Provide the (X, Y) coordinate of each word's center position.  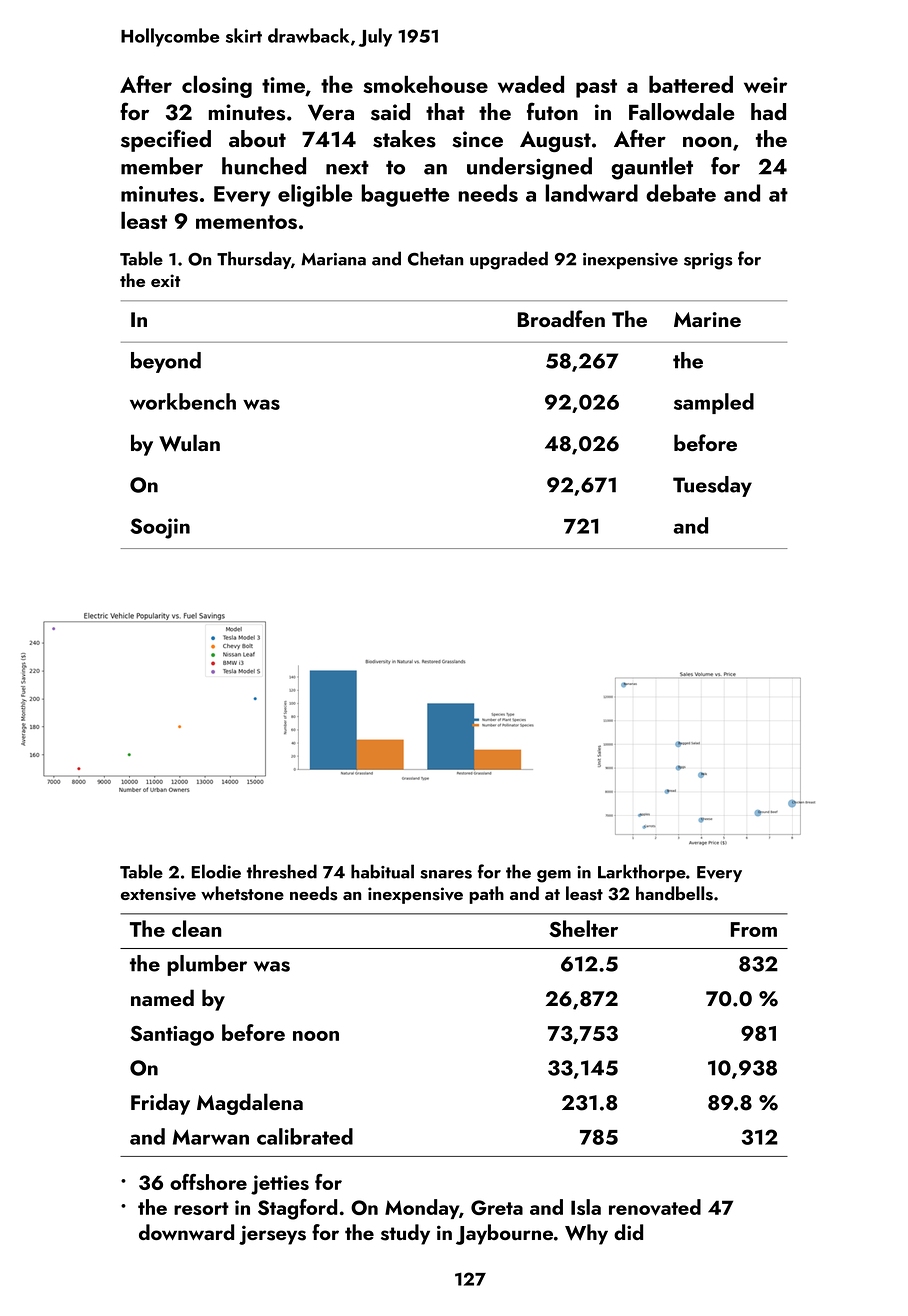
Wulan (189, 443)
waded (531, 84)
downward (186, 1232)
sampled (714, 403)
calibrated (305, 1136)
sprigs (708, 261)
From (754, 929)
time (283, 85)
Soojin (160, 528)
